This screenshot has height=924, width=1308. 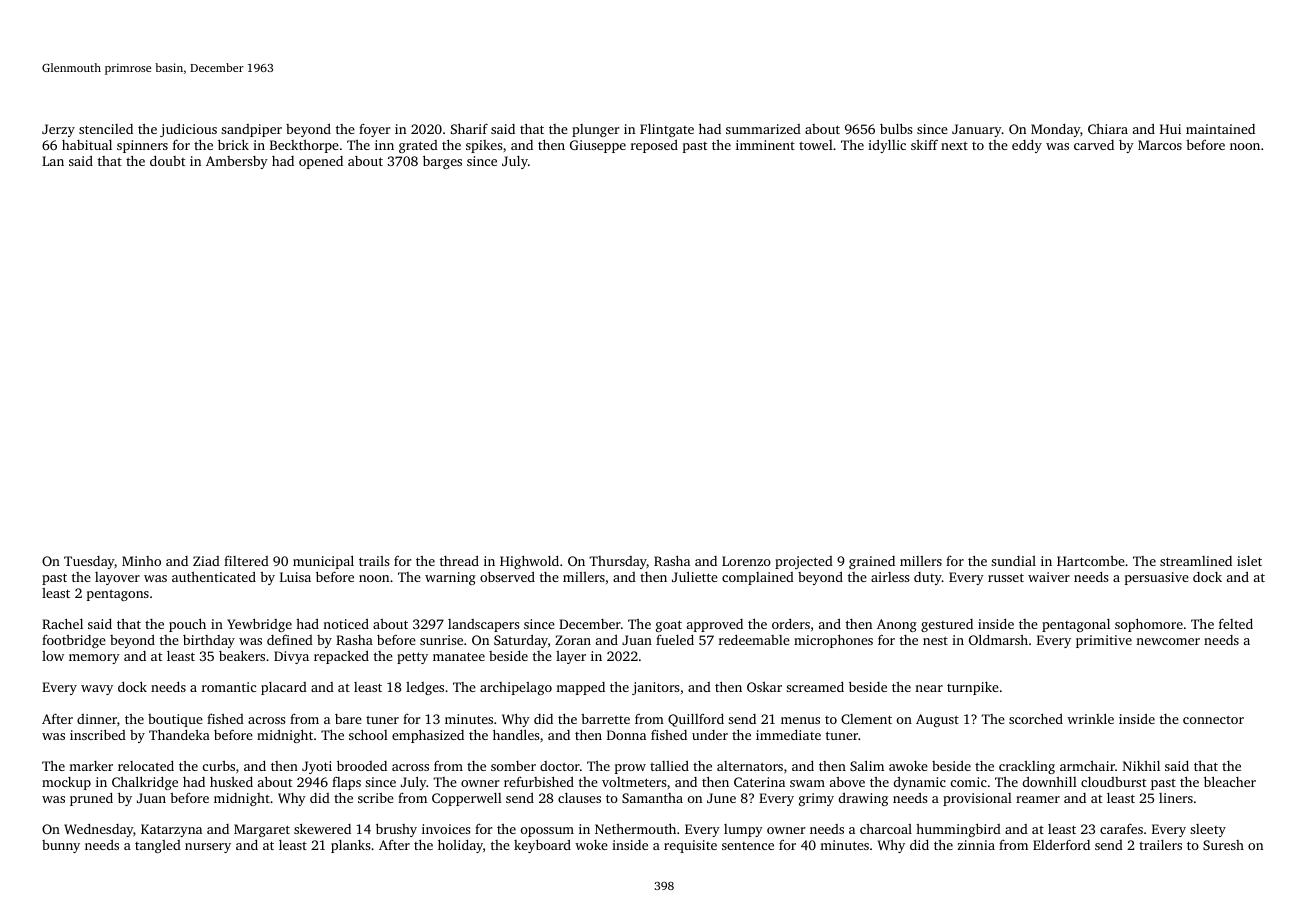 What do you see at coordinates (654, 146) in the screenshot?
I see `reposed` at bounding box center [654, 146].
